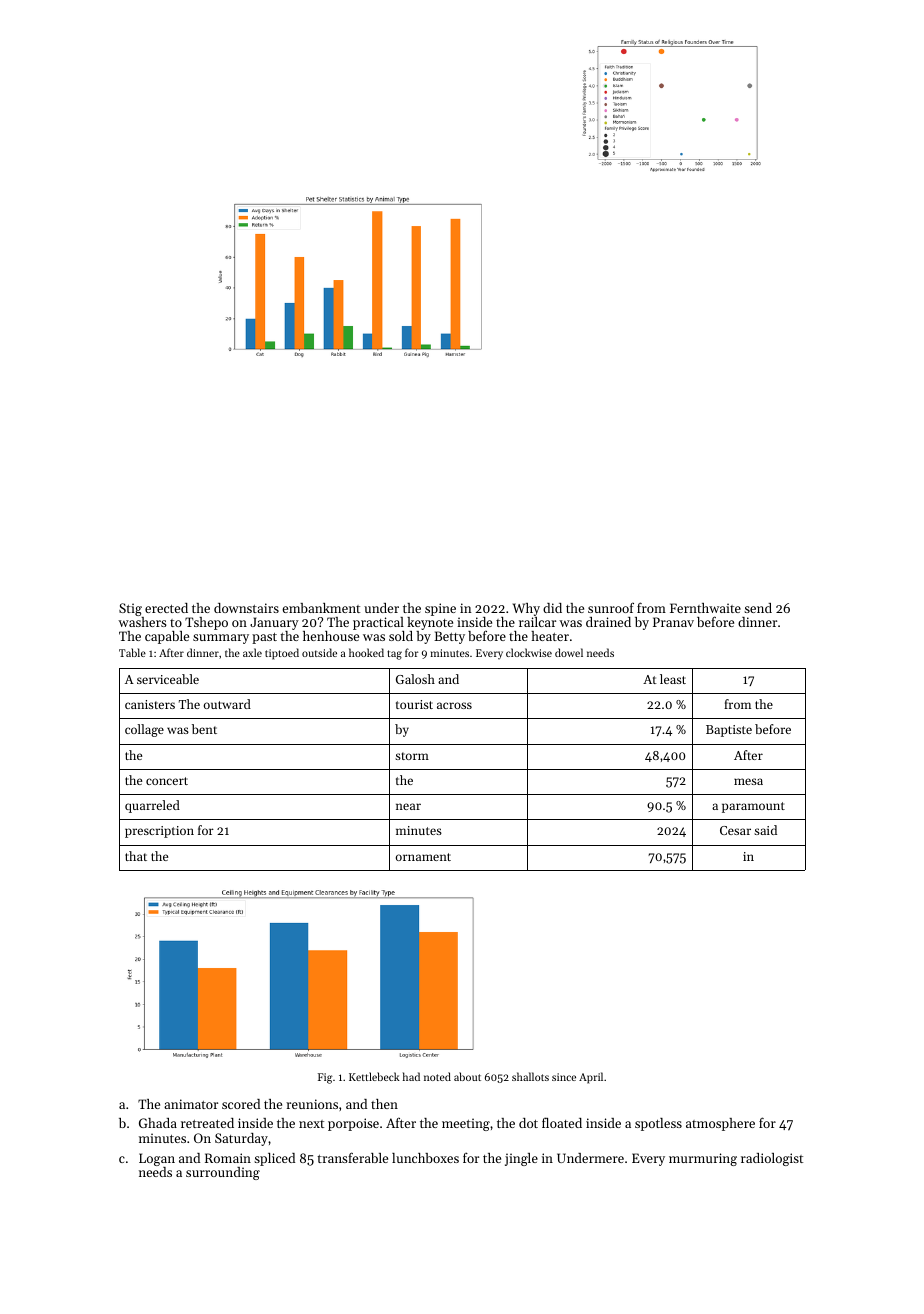 This screenshot has width=924, height=1314. I want to click on practical, so click(378, 623).
